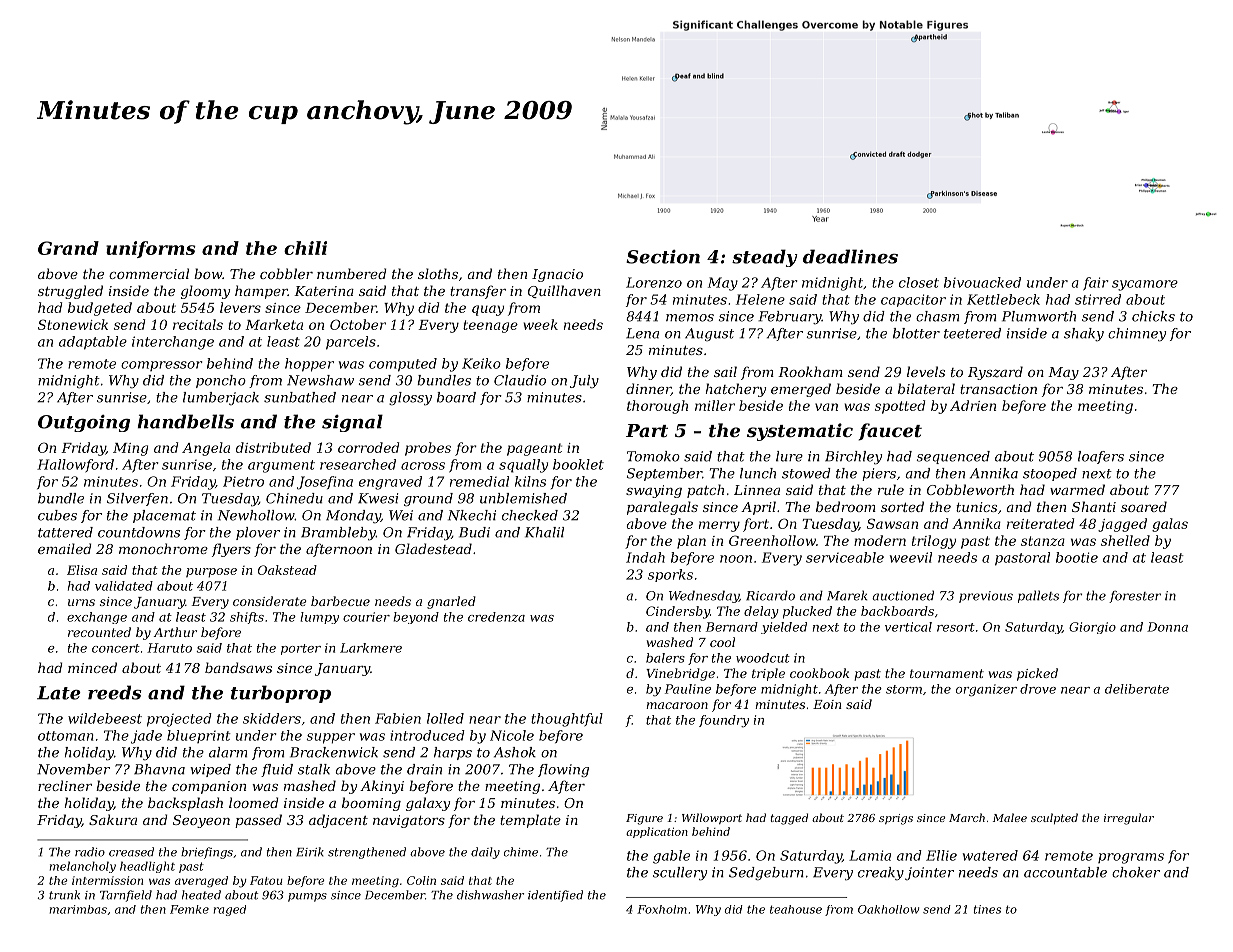 The height and width of the page is (952, 1233). What do you see at coordinates (266, 880) in the page?
I see `Fatou` at bounding box center [266, 880].
